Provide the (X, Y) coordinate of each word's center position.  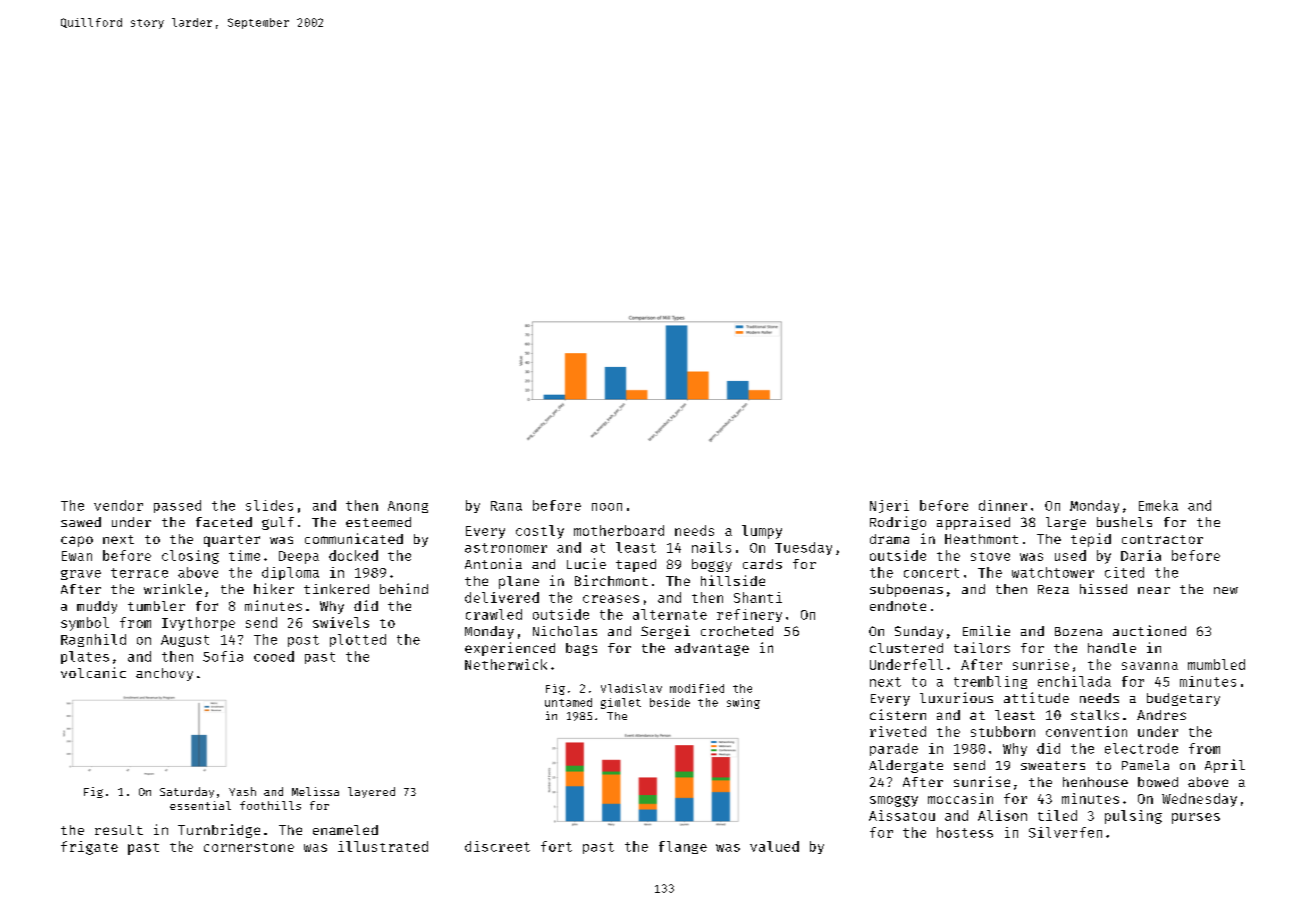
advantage (712, 649)
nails (711, 547)
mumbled (1216, 664)
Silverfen (1065, 832)
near (1154, 590)
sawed (81, 522)
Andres (1161, 715)
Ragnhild (93, 640)
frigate (89, 848)
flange (683, 847)
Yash (242, 791)
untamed (568, 702)
